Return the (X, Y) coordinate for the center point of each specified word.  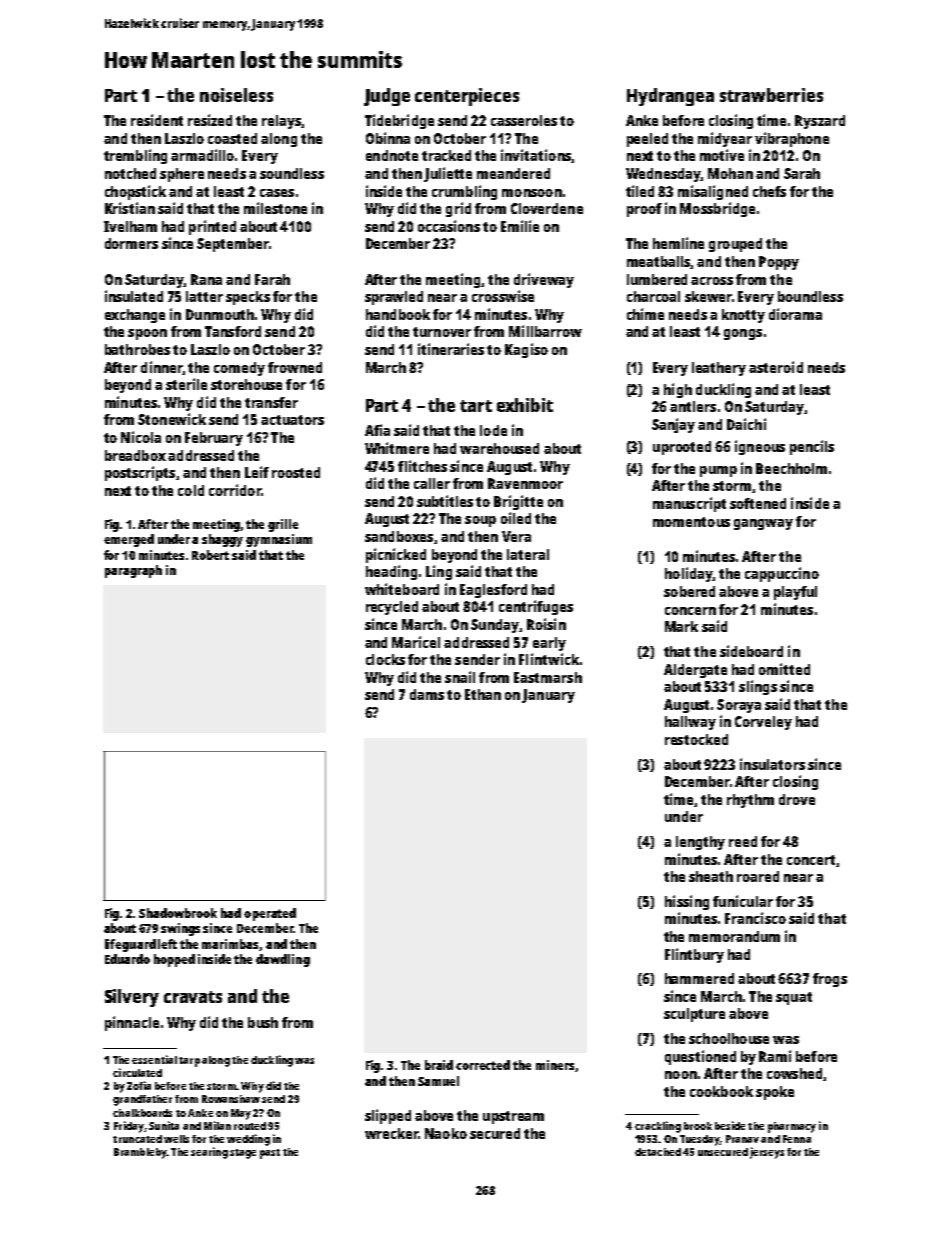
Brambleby (140, 1153)
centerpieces (467, 97)
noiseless (236, 95)
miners (555, 1065)
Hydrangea (670, 97)
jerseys (767, 1153)
